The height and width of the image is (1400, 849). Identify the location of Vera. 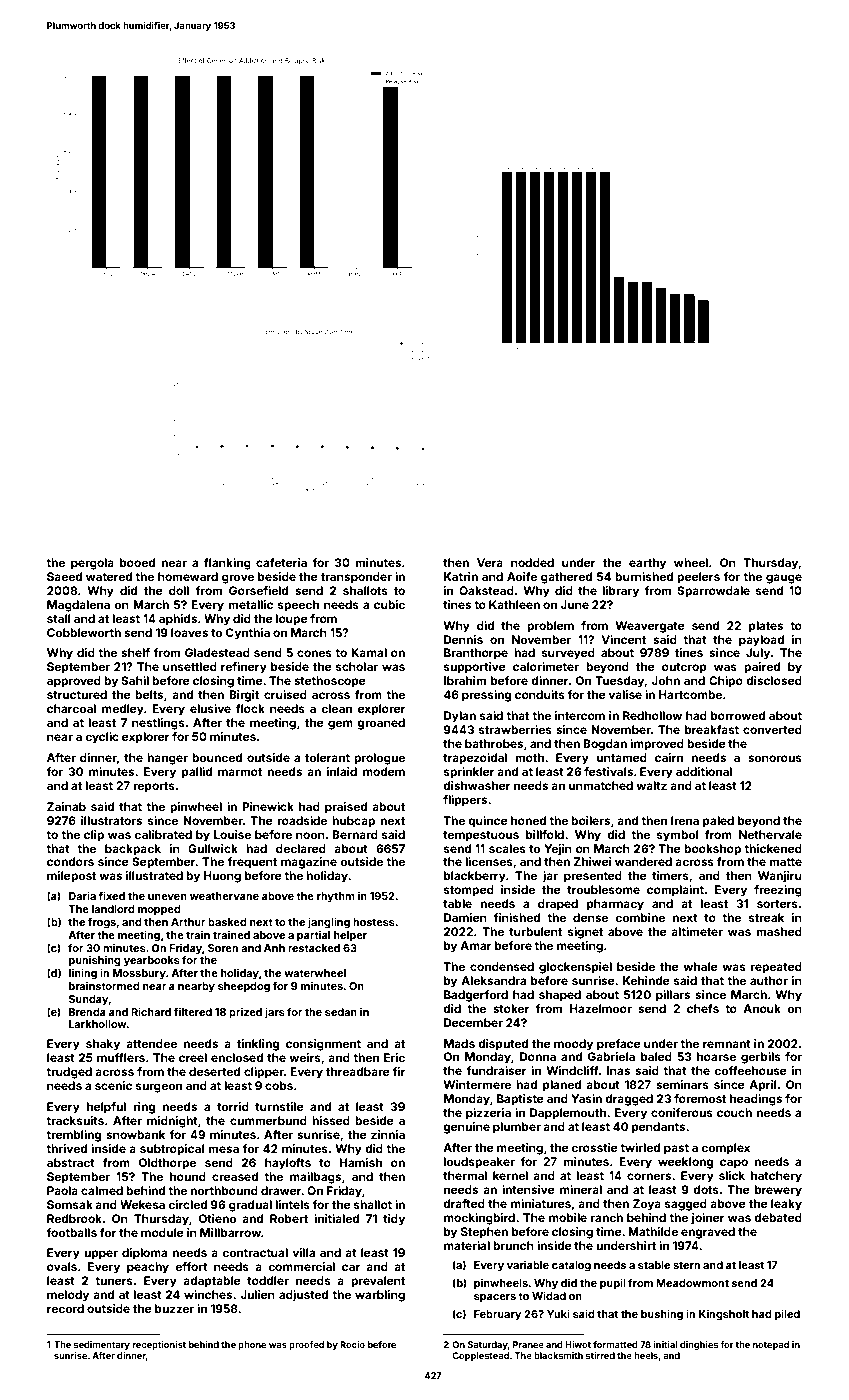
(490, 562).
